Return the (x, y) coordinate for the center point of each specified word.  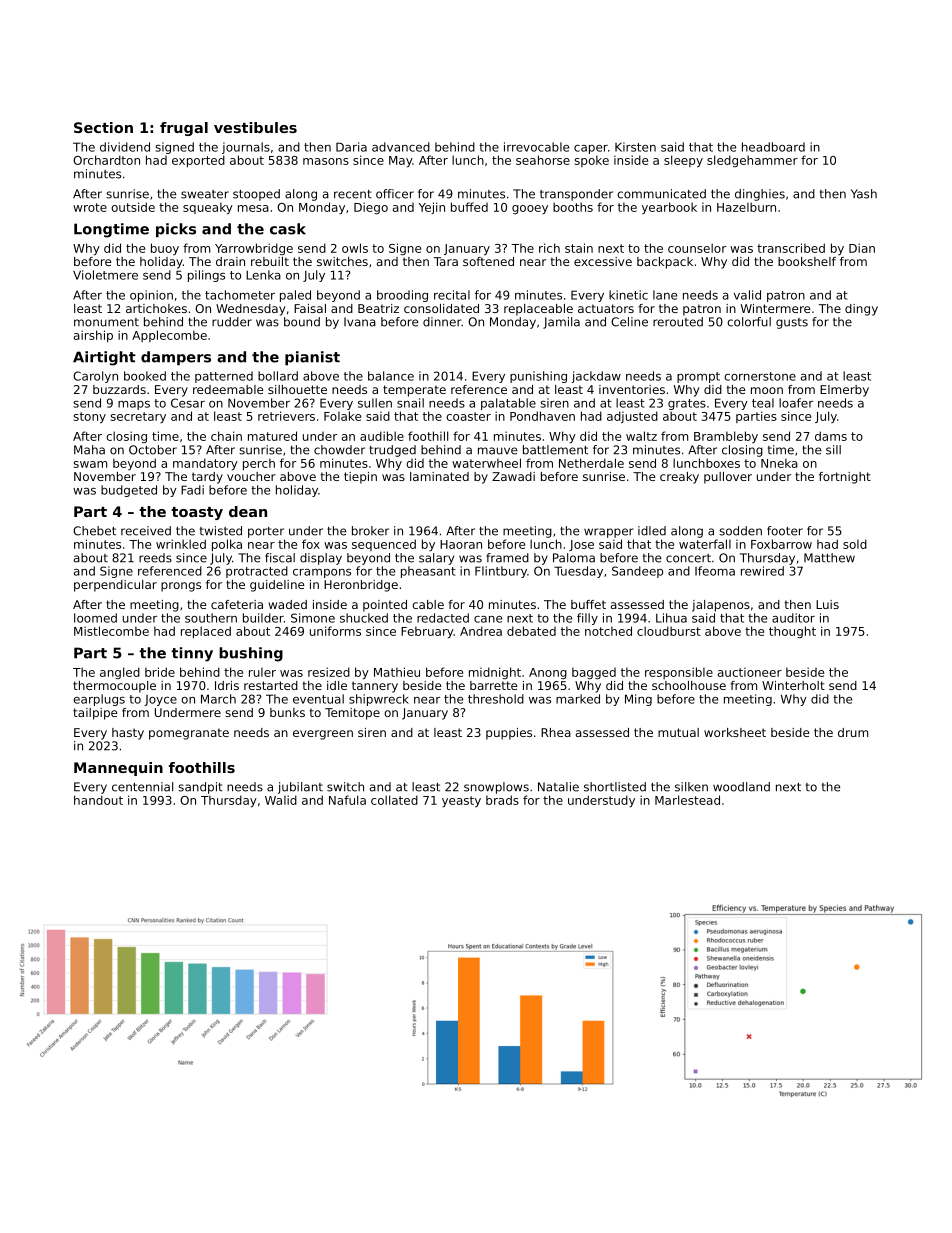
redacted (443, 618)
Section (103, 127)
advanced (401, 147)
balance (391, 376)
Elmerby (844, 391)
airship (93, 336)
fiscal (280, 558)
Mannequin (118, 769)
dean (248, 511)
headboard (773, 147)
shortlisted (615, 787)
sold (855, 544)
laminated (439, 476)
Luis (827, 604)
